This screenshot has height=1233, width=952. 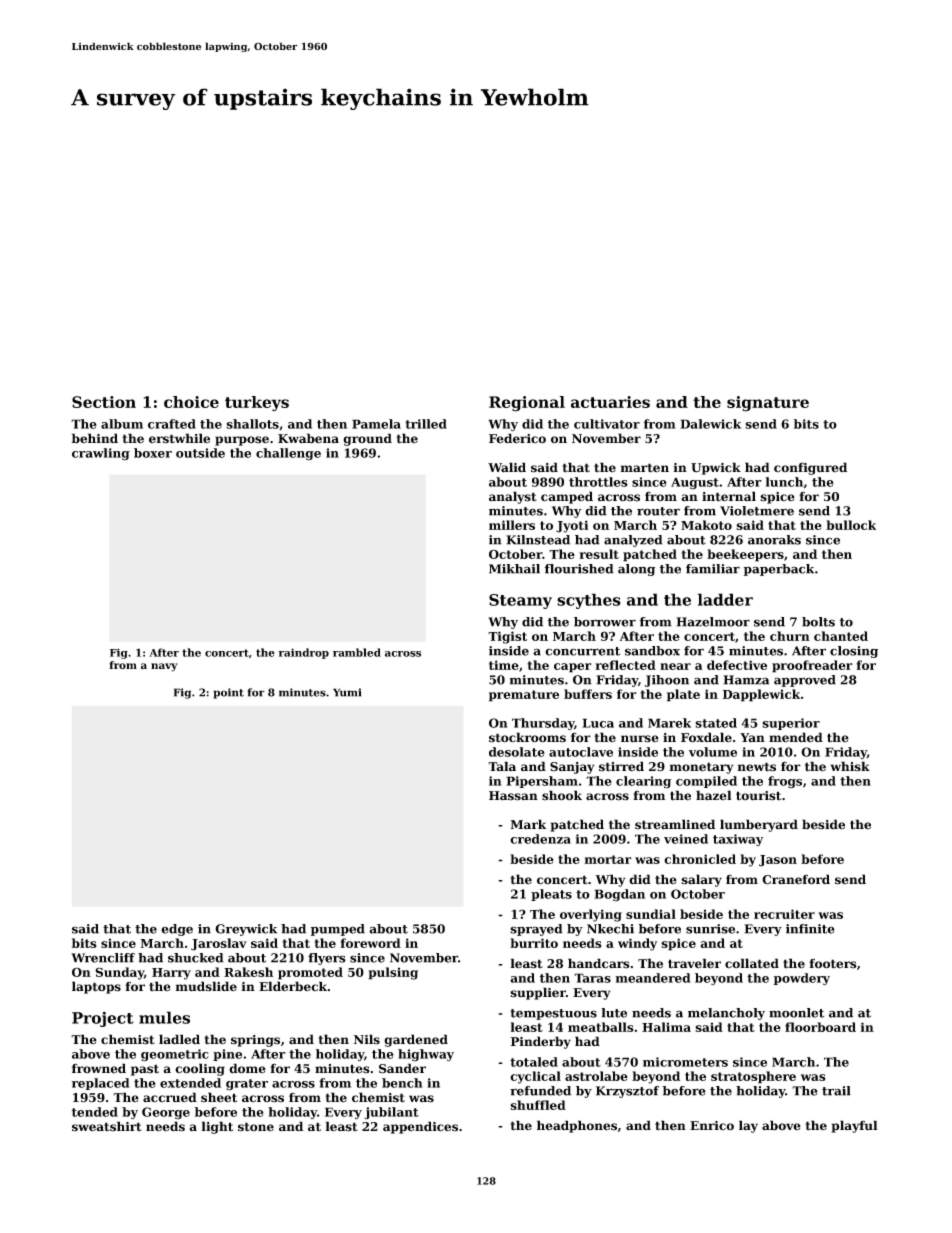 What do you see at coordinates (710, 929) in the screenshot?
I see `sunrise` at bounding box center [710, 929].
